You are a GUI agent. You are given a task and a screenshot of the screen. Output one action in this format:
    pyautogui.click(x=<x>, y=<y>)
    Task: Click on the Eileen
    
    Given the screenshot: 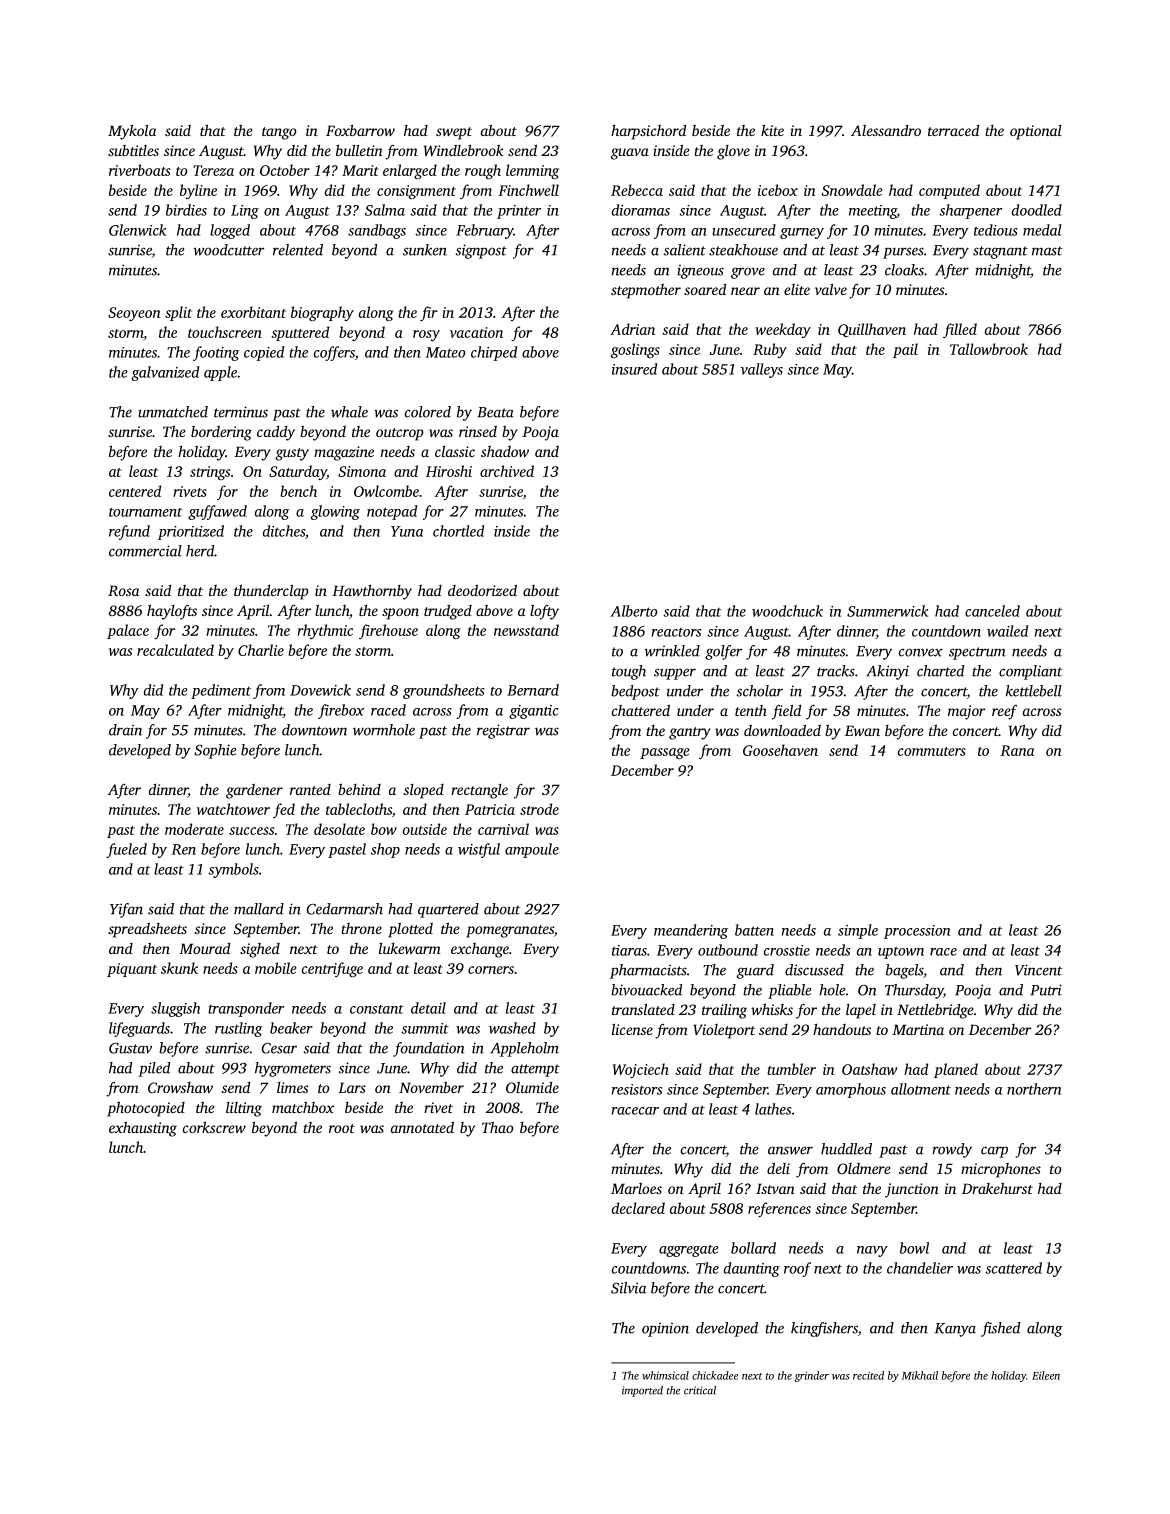 What is the action you would take?
    pyautogui.click(x=1046, y=1375)
